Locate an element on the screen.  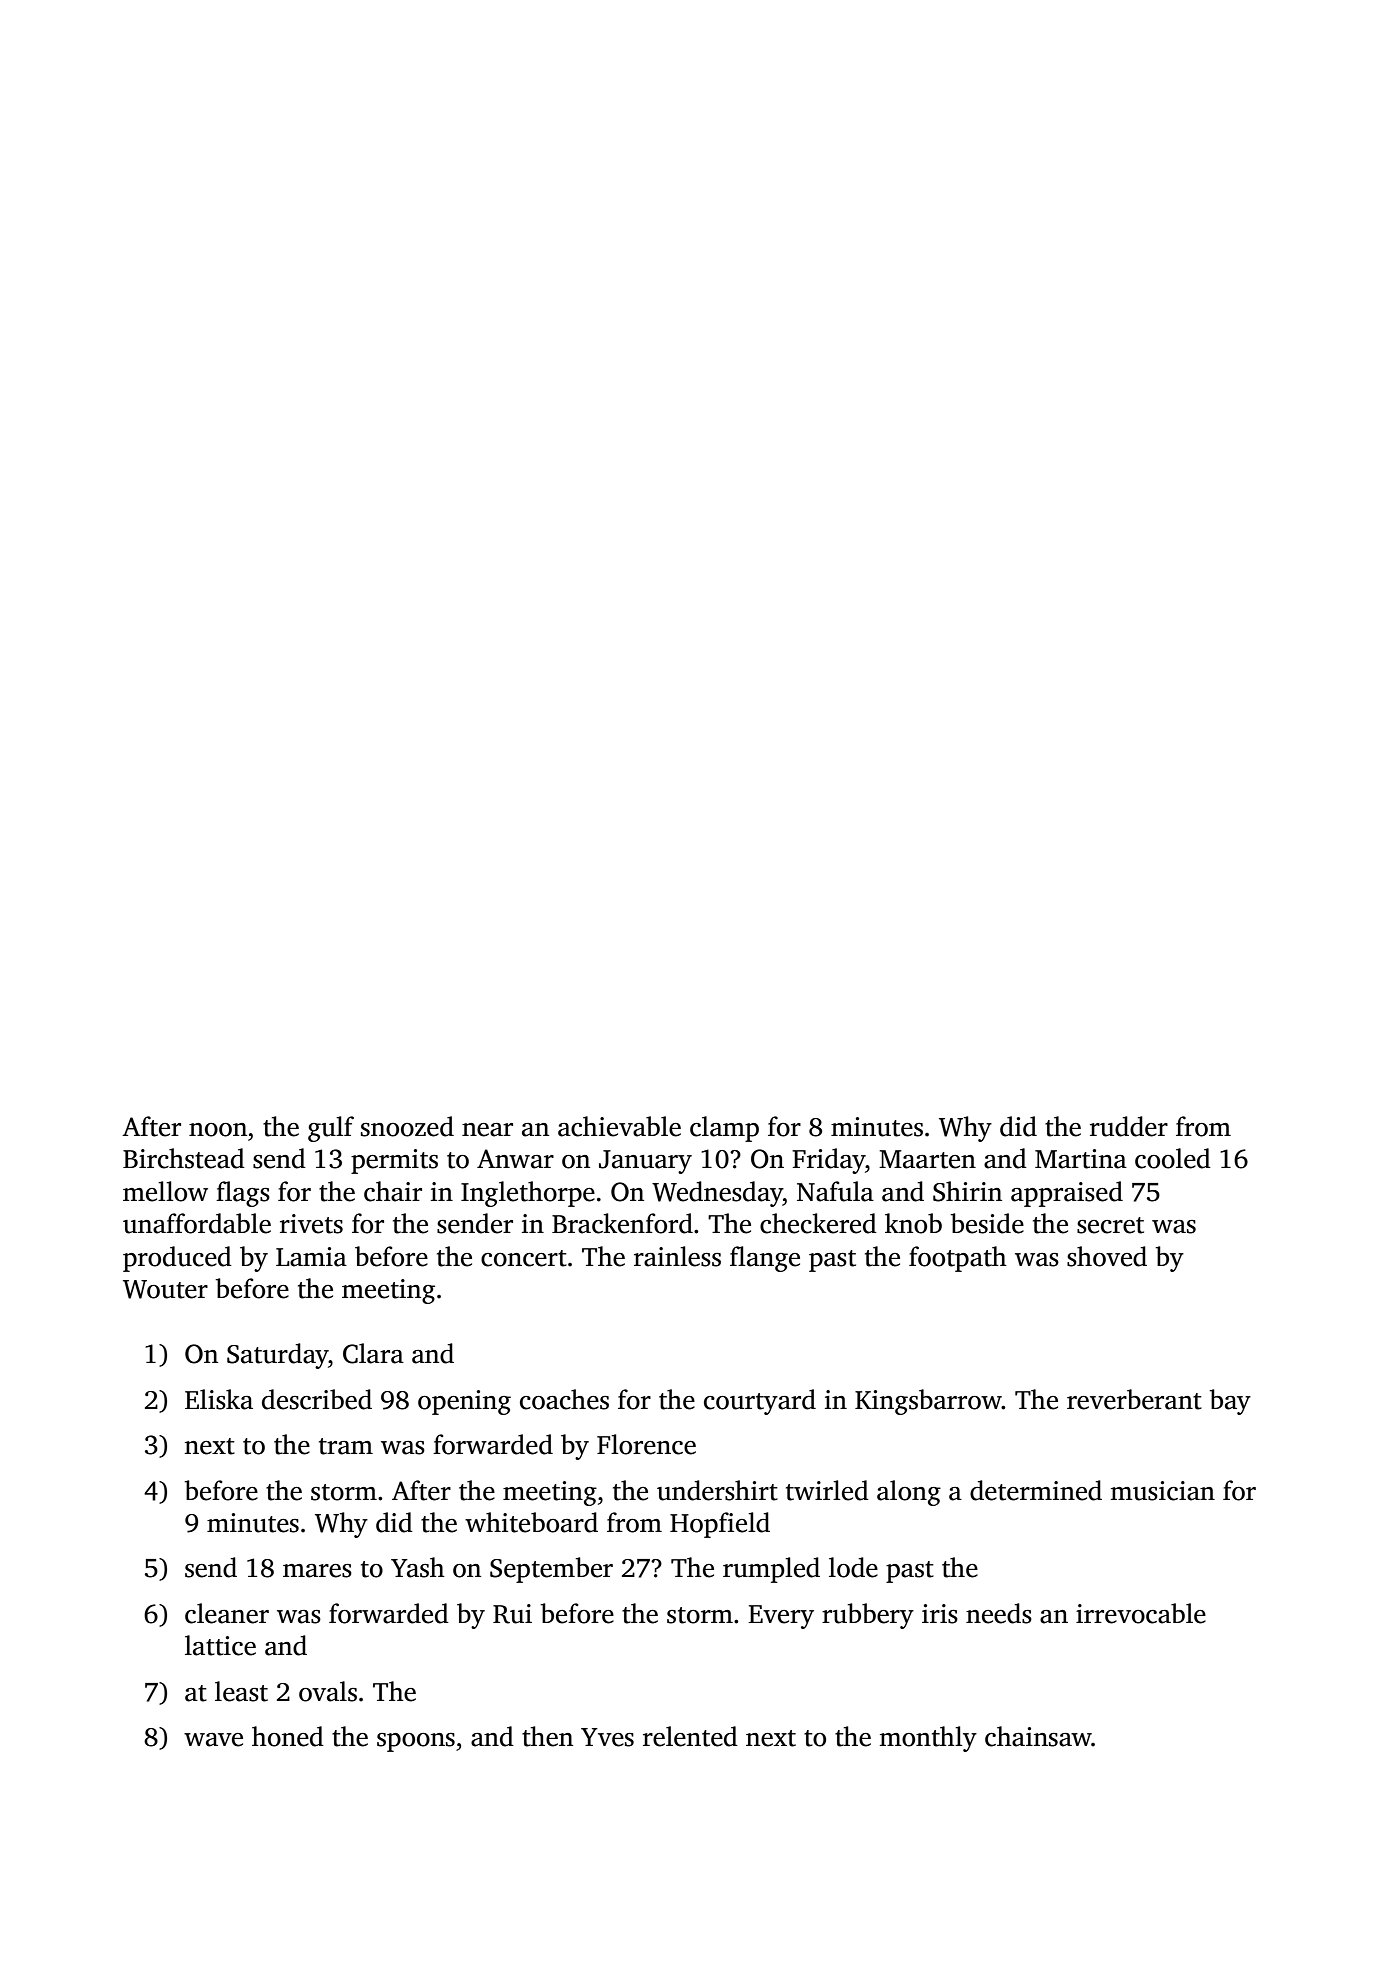
September is located at coordinates (551, 1570).
